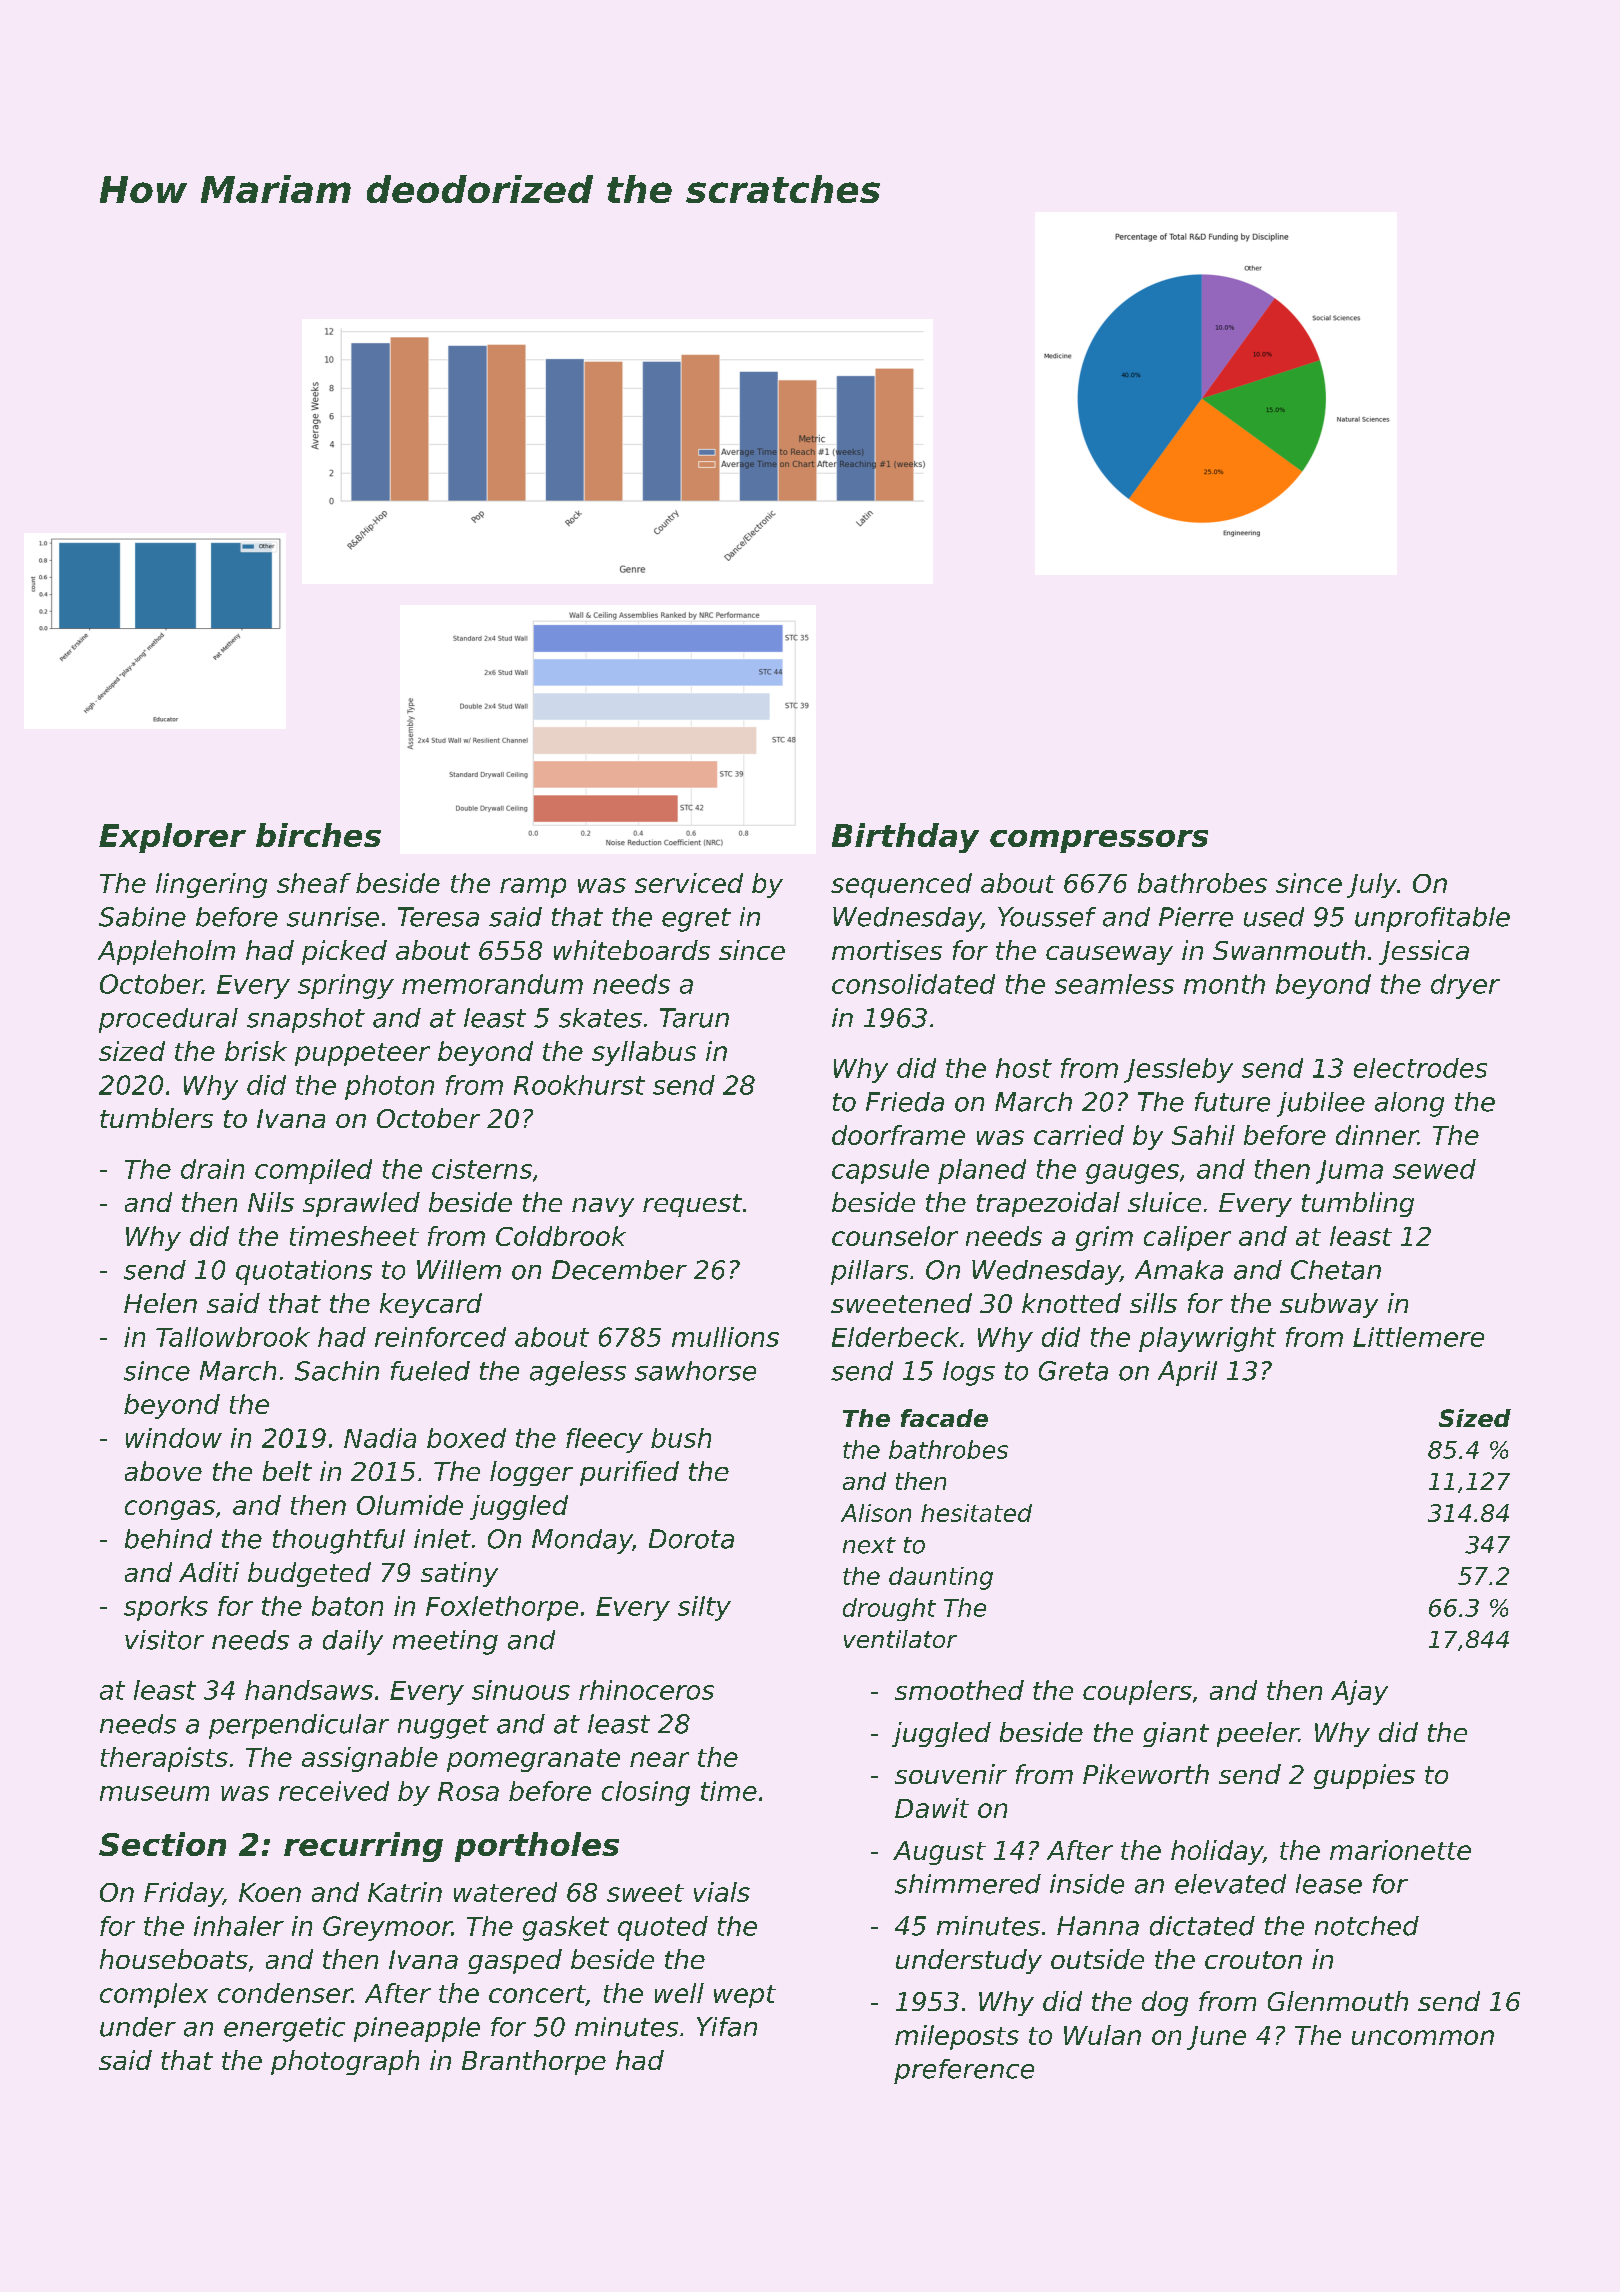 Image resolution: width=1620 pixels, height=2292 pixels. Describe the element at coordinates (976, 1513) in the screenshot. I see `hesitated` at that location.
